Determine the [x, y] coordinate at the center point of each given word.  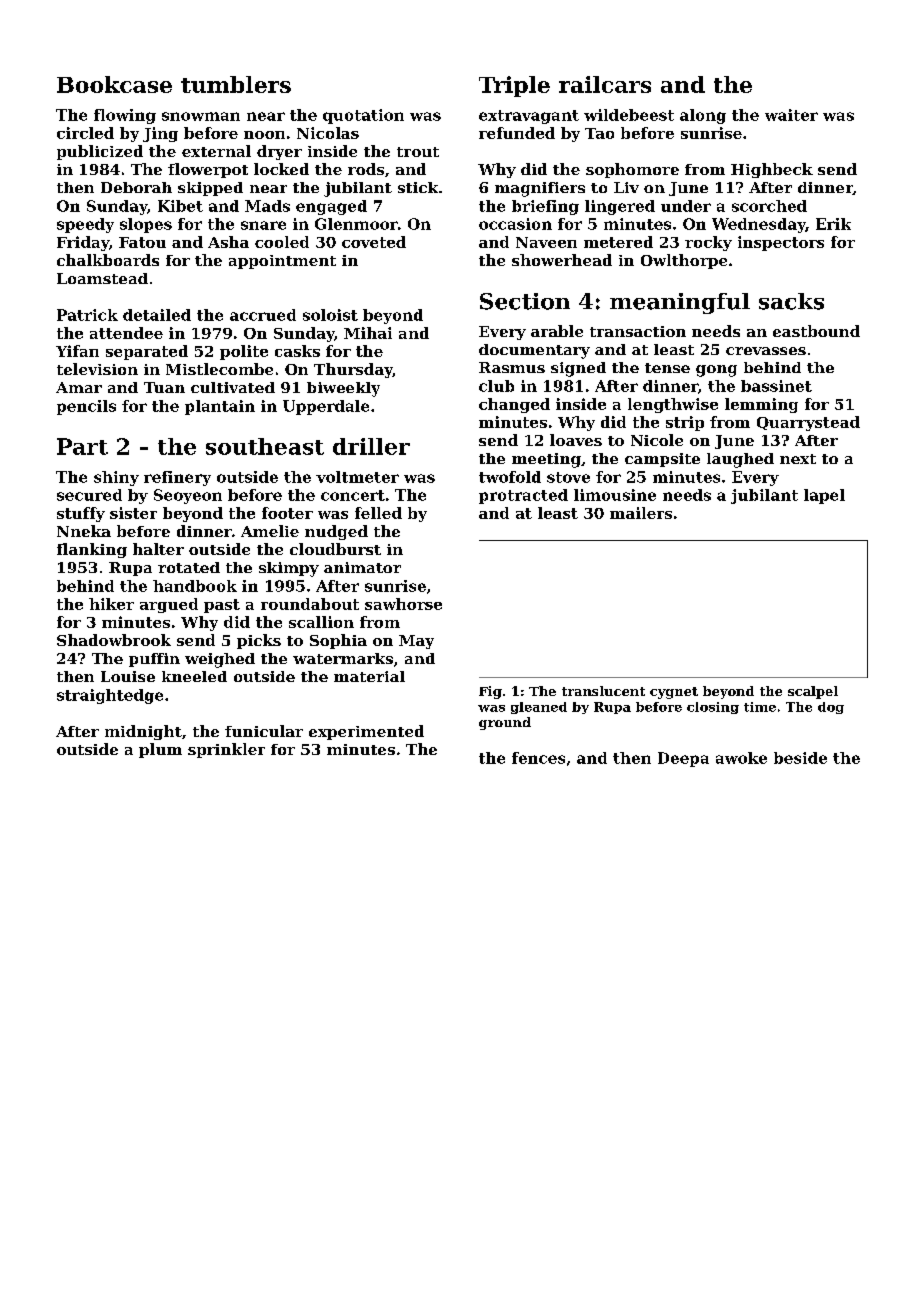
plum [160, 750]
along [703, 116]
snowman [201, 116]
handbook [195, 586]
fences [538, 758]
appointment [282, 262]
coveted [374, 242]
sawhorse [403, 604]
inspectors [781, 243]
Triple [514, 86]
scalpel [813, 692]
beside [800, 758]
